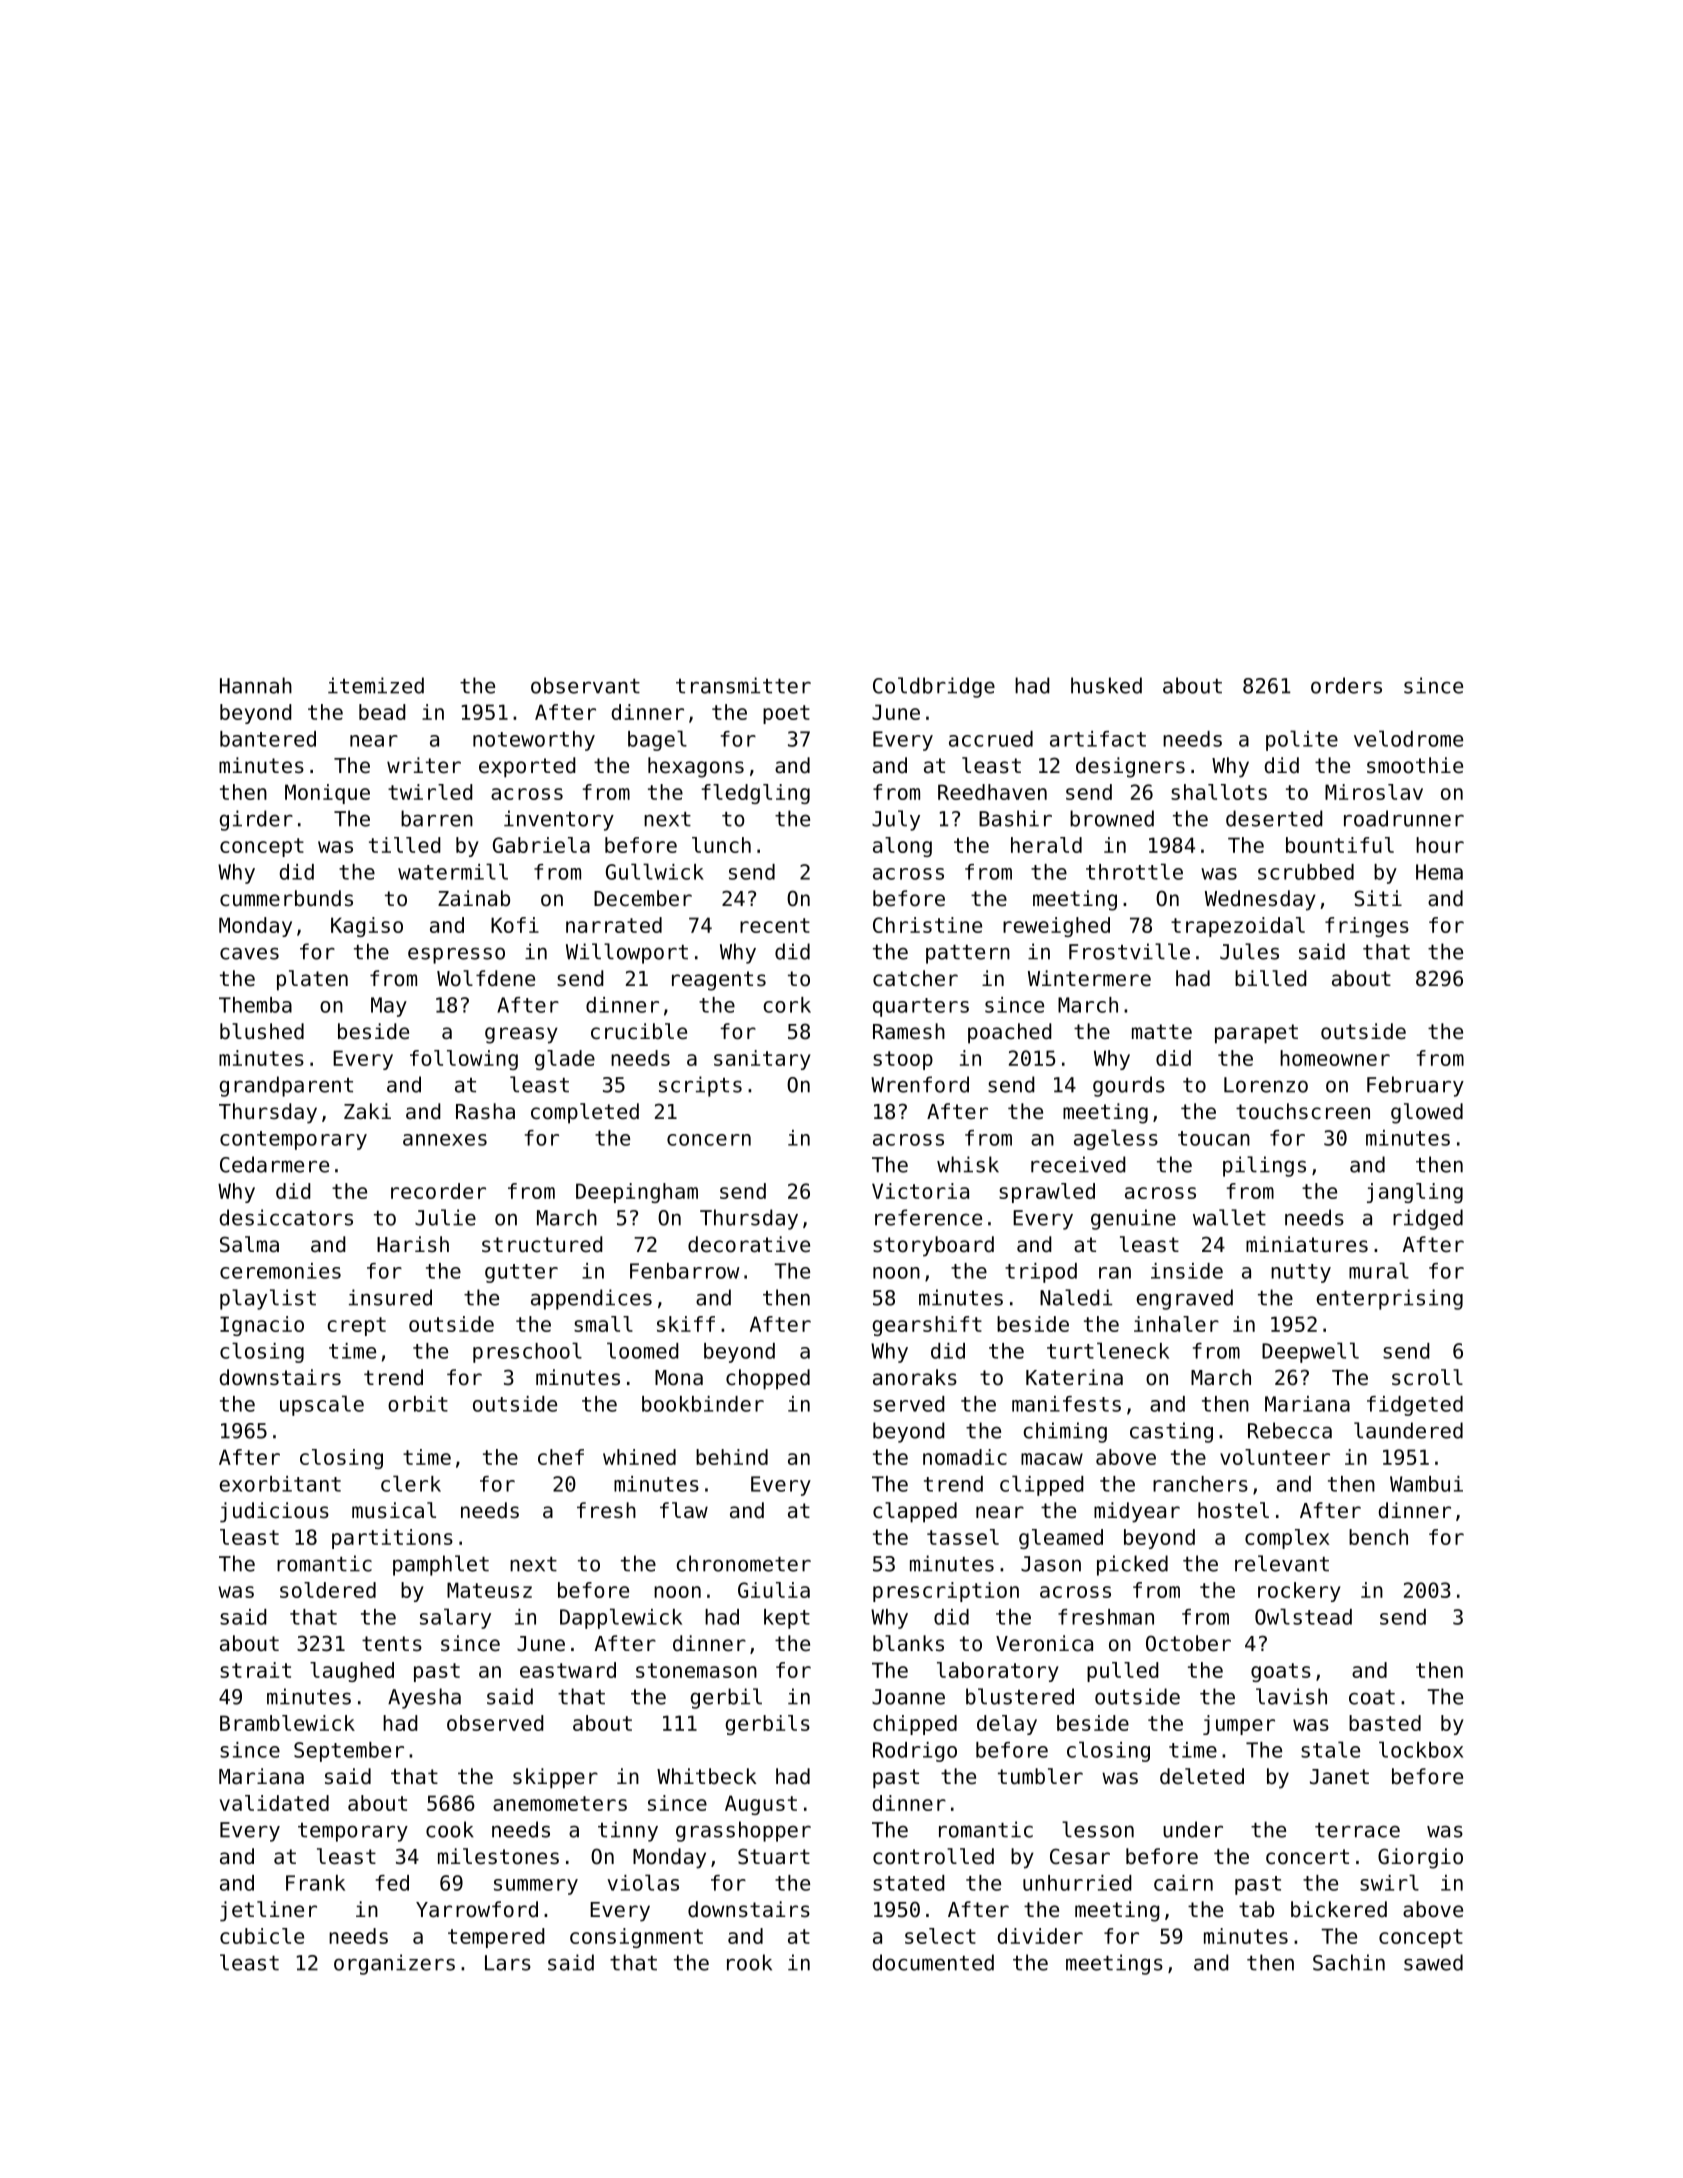 Image resolution: width=1683 pixels, height=2178 pixels. Describe the element at coordinates (1299, 1592) in the page. I see `rockery` at that location.
